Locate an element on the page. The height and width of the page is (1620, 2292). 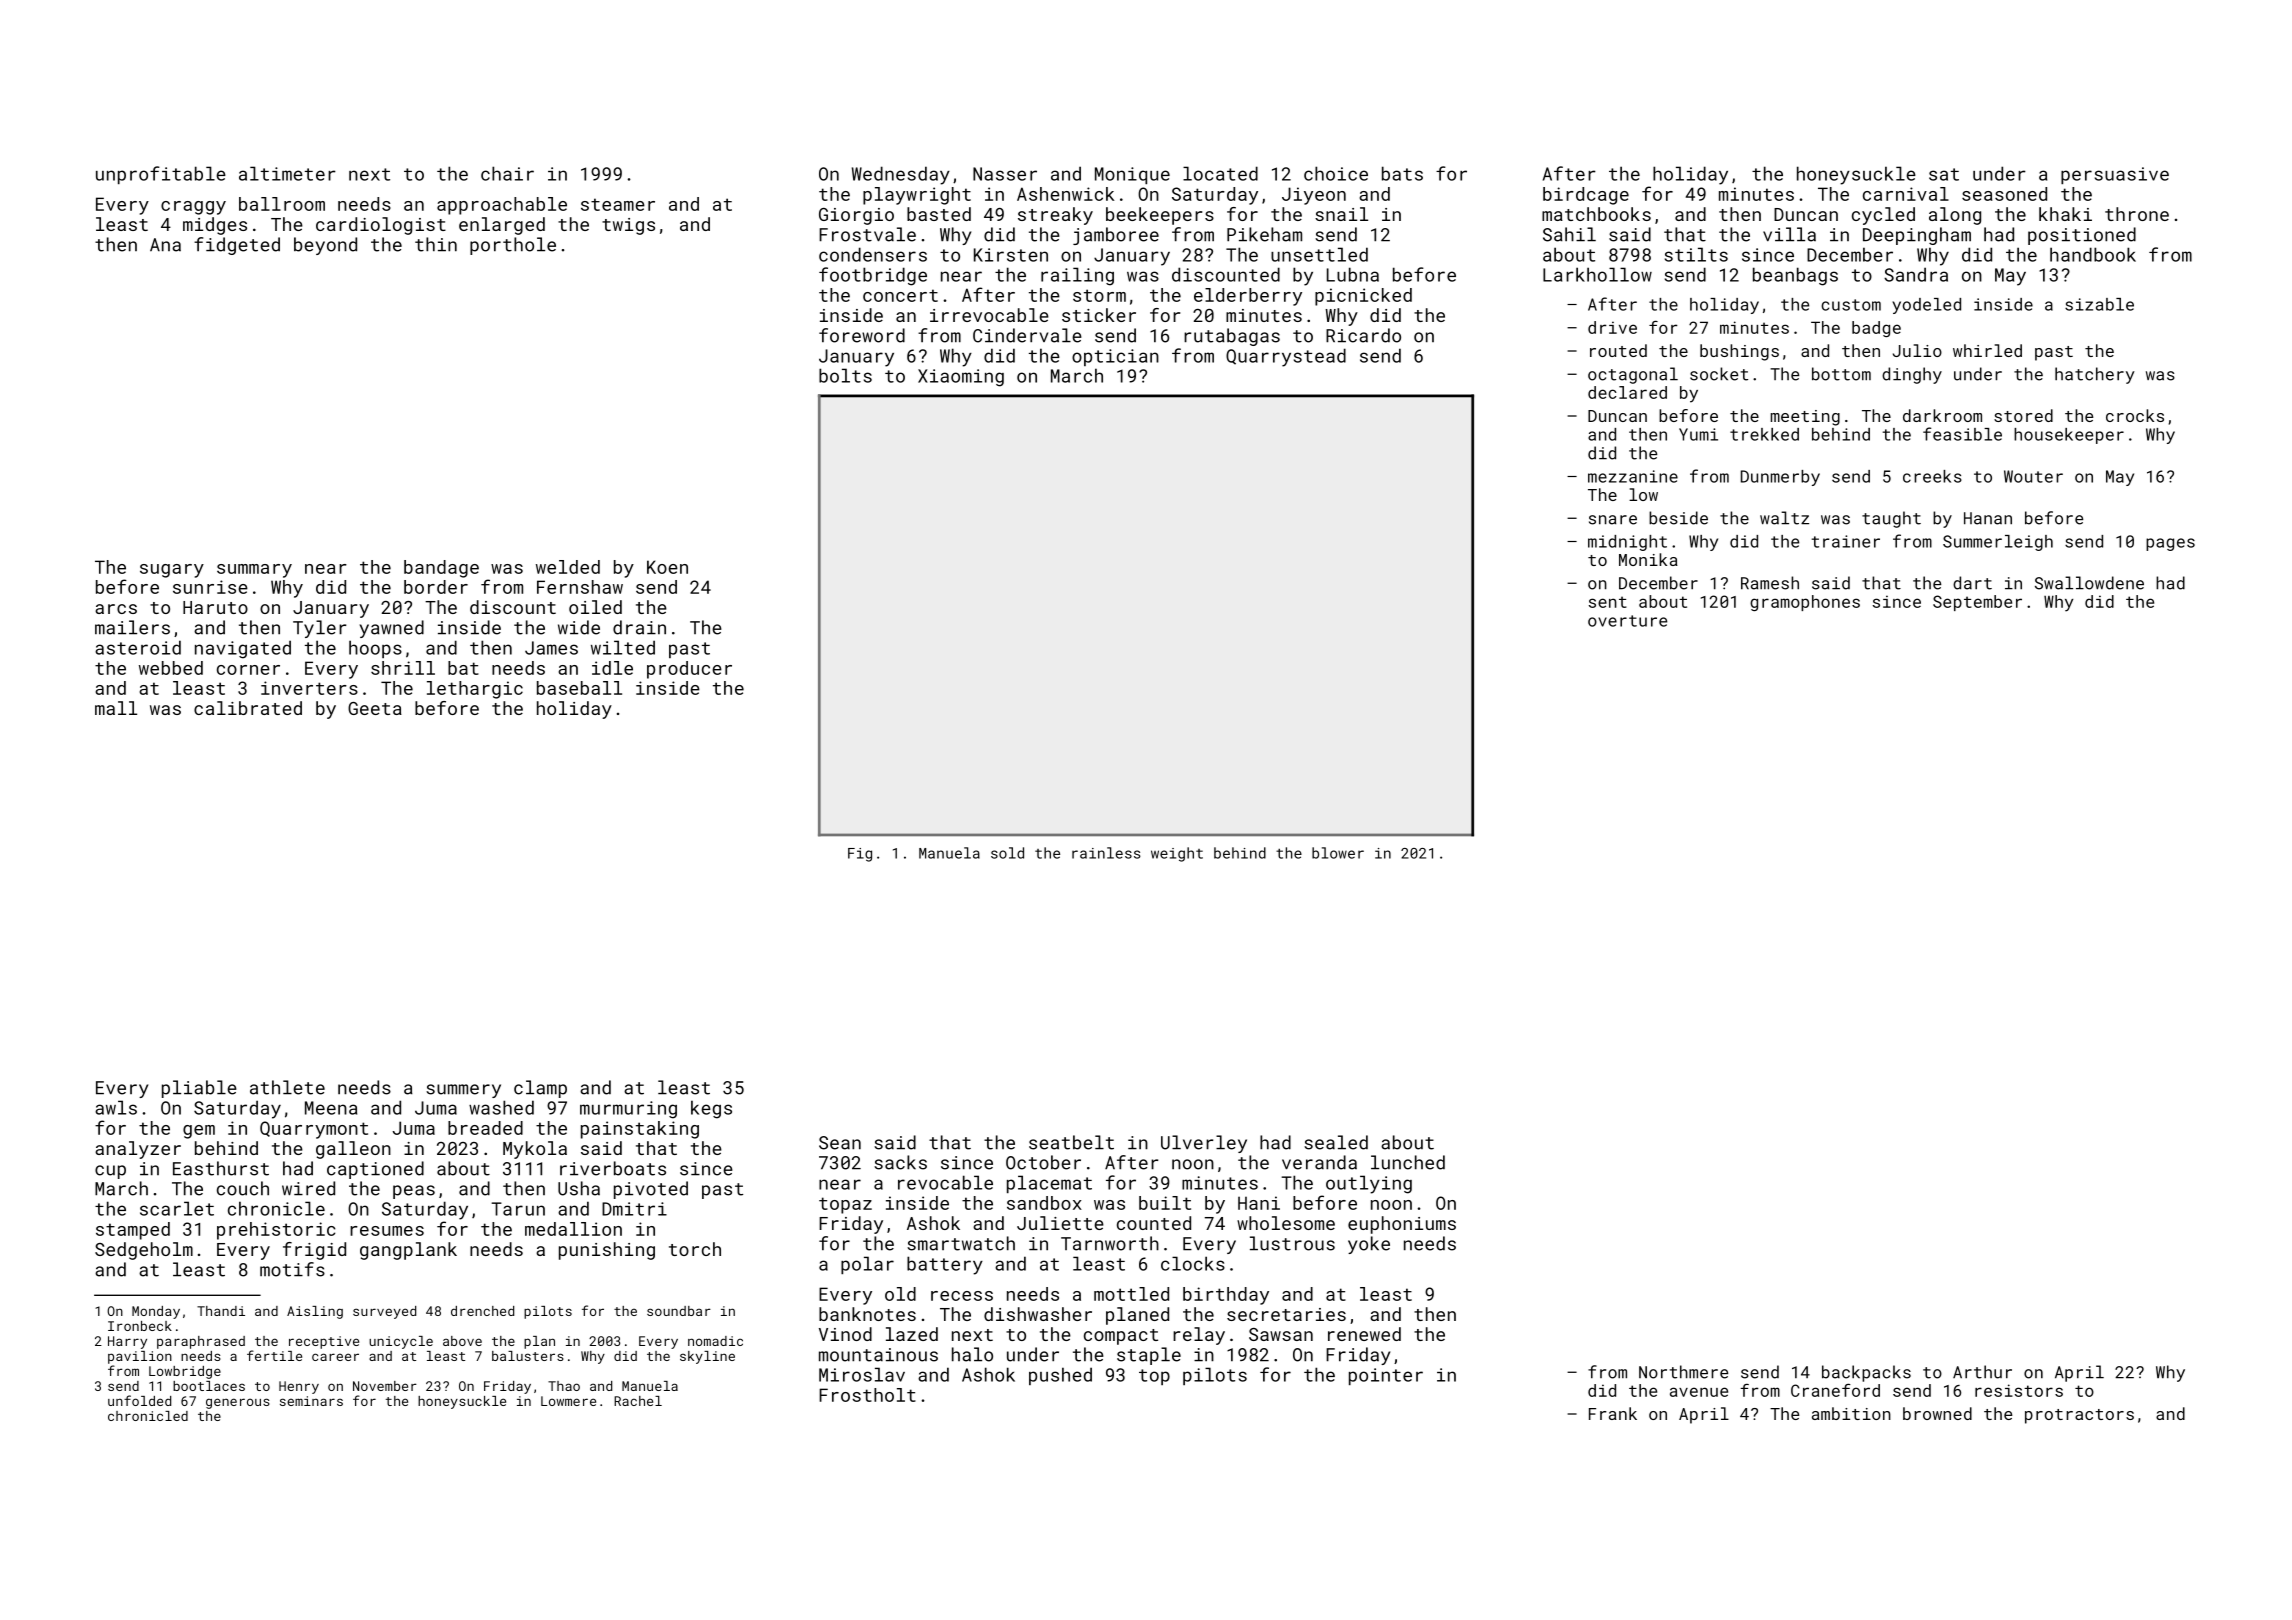
relay is located at coordinates (1199, 1336).
